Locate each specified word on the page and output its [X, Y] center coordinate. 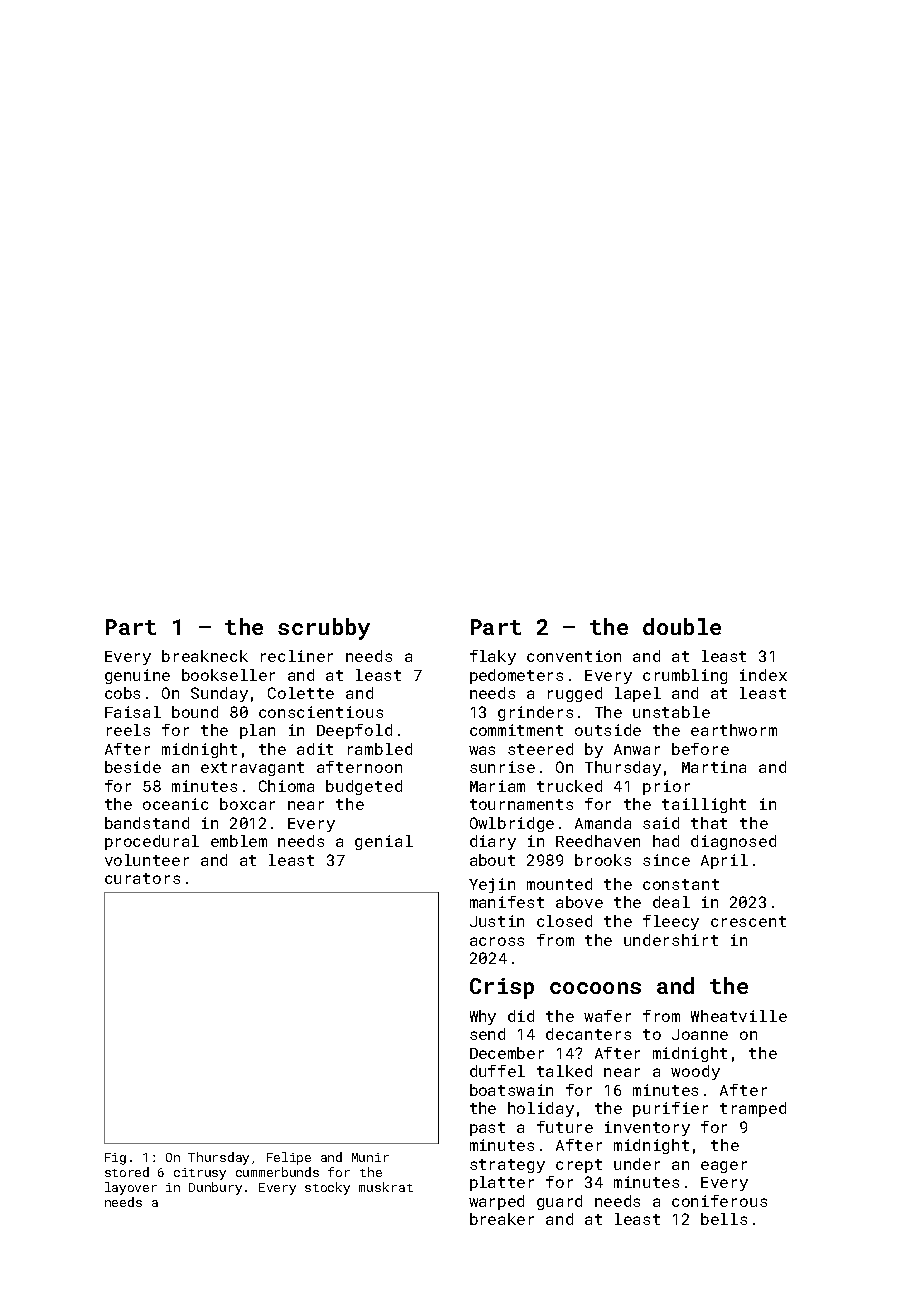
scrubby [324, 629]
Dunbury [215, 1188]
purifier [670, 1109]
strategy [507, 1166]
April [724, 861]
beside [133, 767]
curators [142, 878]
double [682, 626]
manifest [507, 902]
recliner [297, 656]
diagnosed [733, 842]
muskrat [386, 1187]
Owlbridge [512, 824]
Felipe [289, 1158]
